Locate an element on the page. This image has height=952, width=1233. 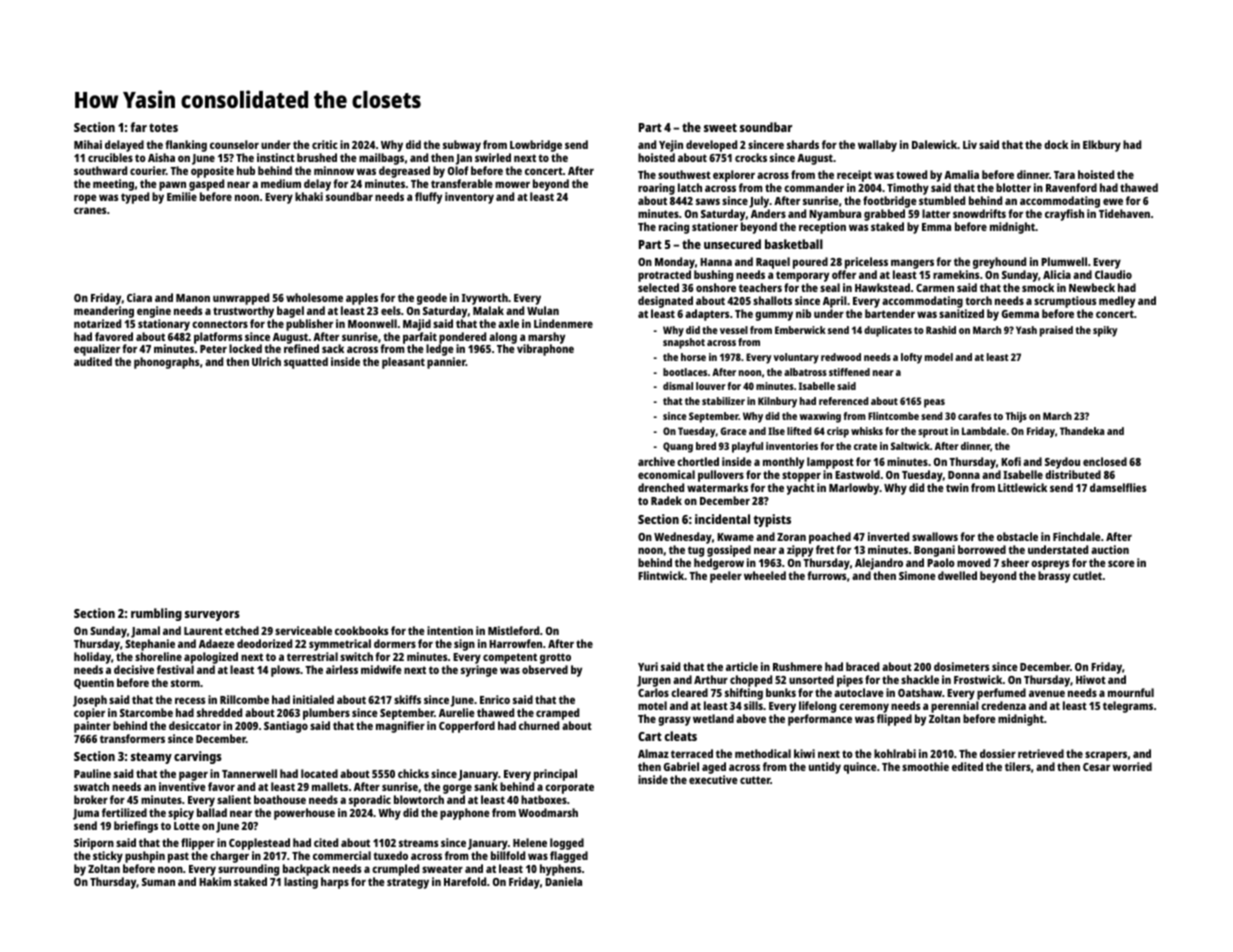
Ulrich is located at coordinates (266, 361).
